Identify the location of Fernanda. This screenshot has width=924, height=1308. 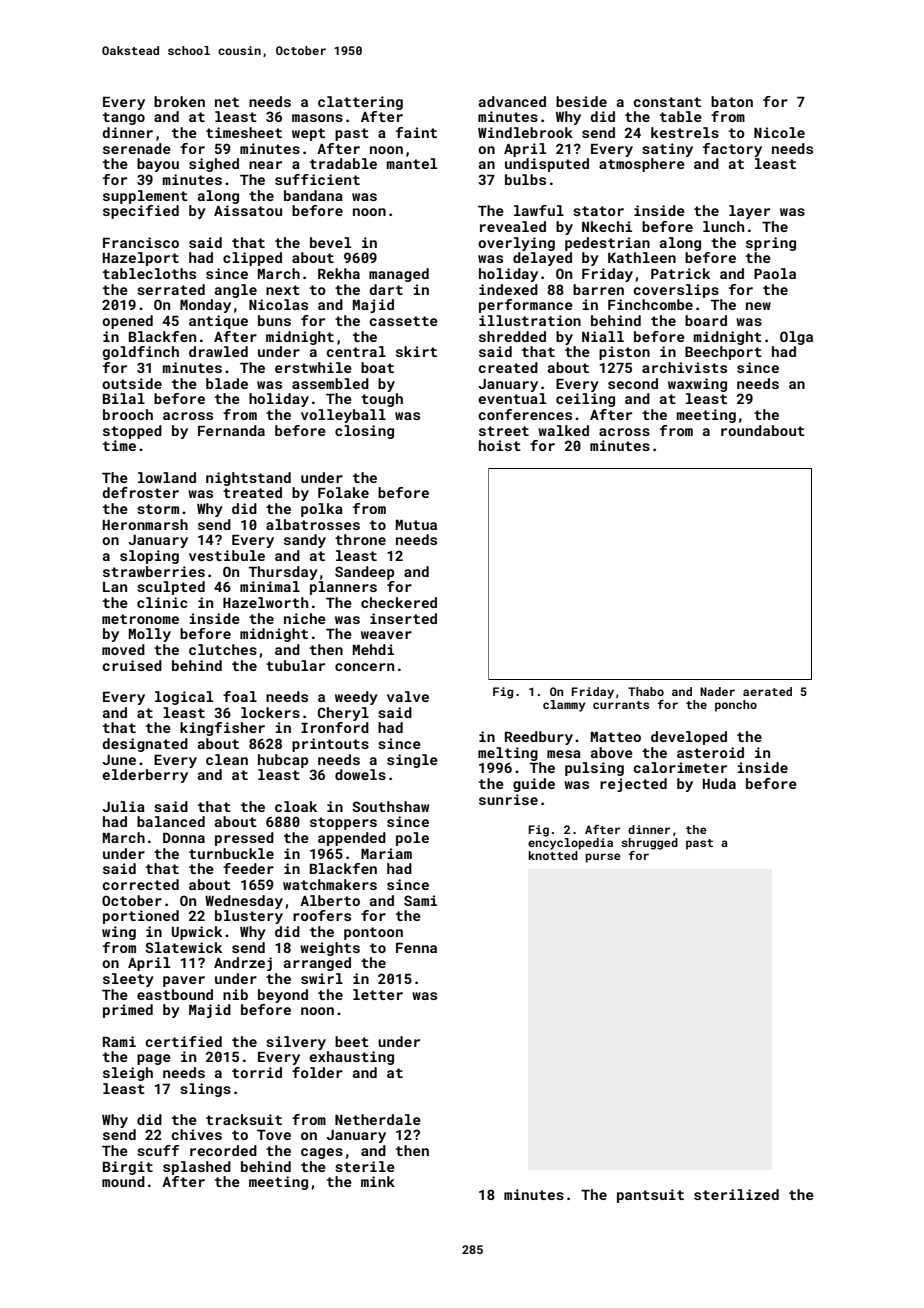
(231, 430).
